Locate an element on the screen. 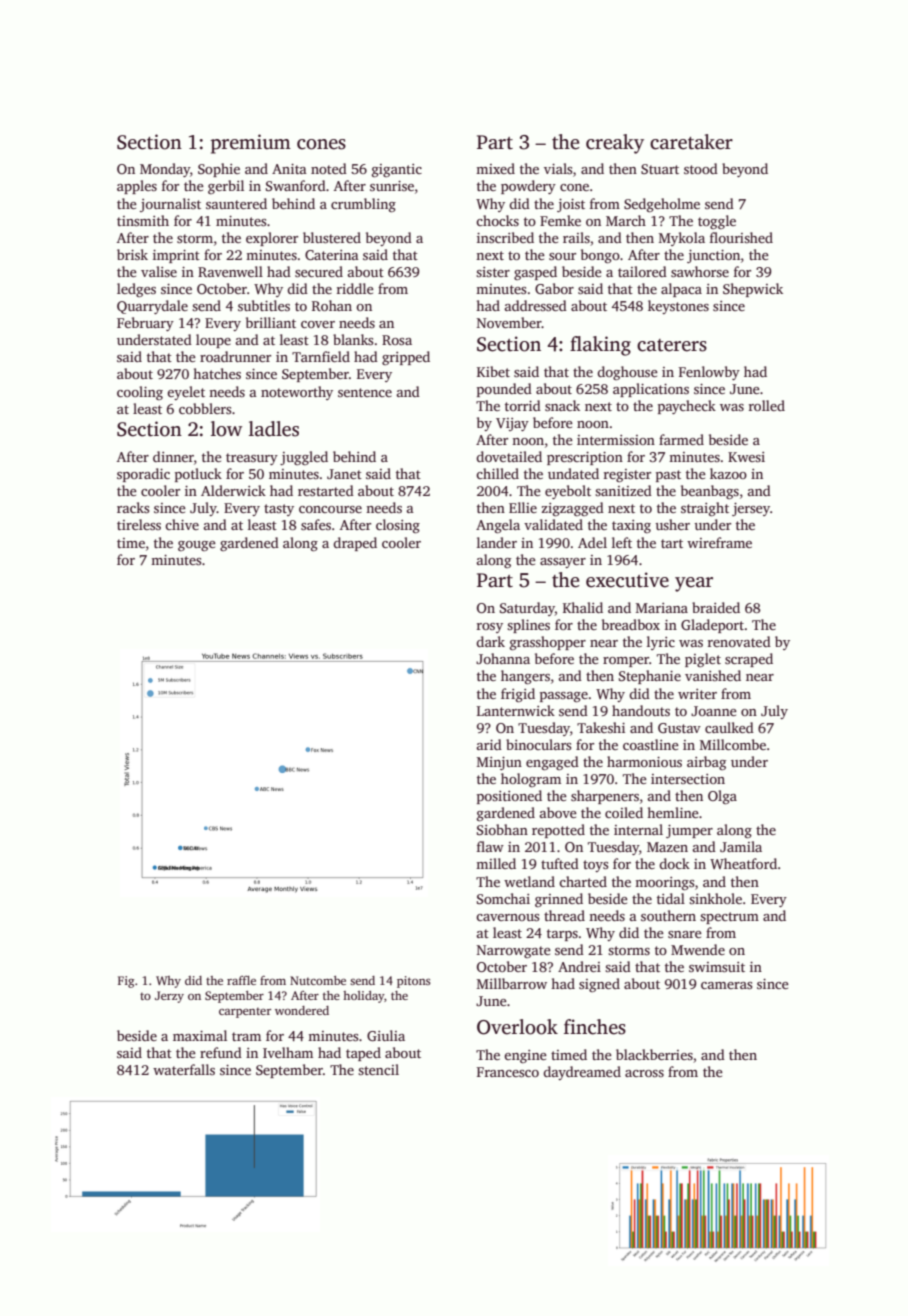  imprint is located at coordinates (176, 256).
